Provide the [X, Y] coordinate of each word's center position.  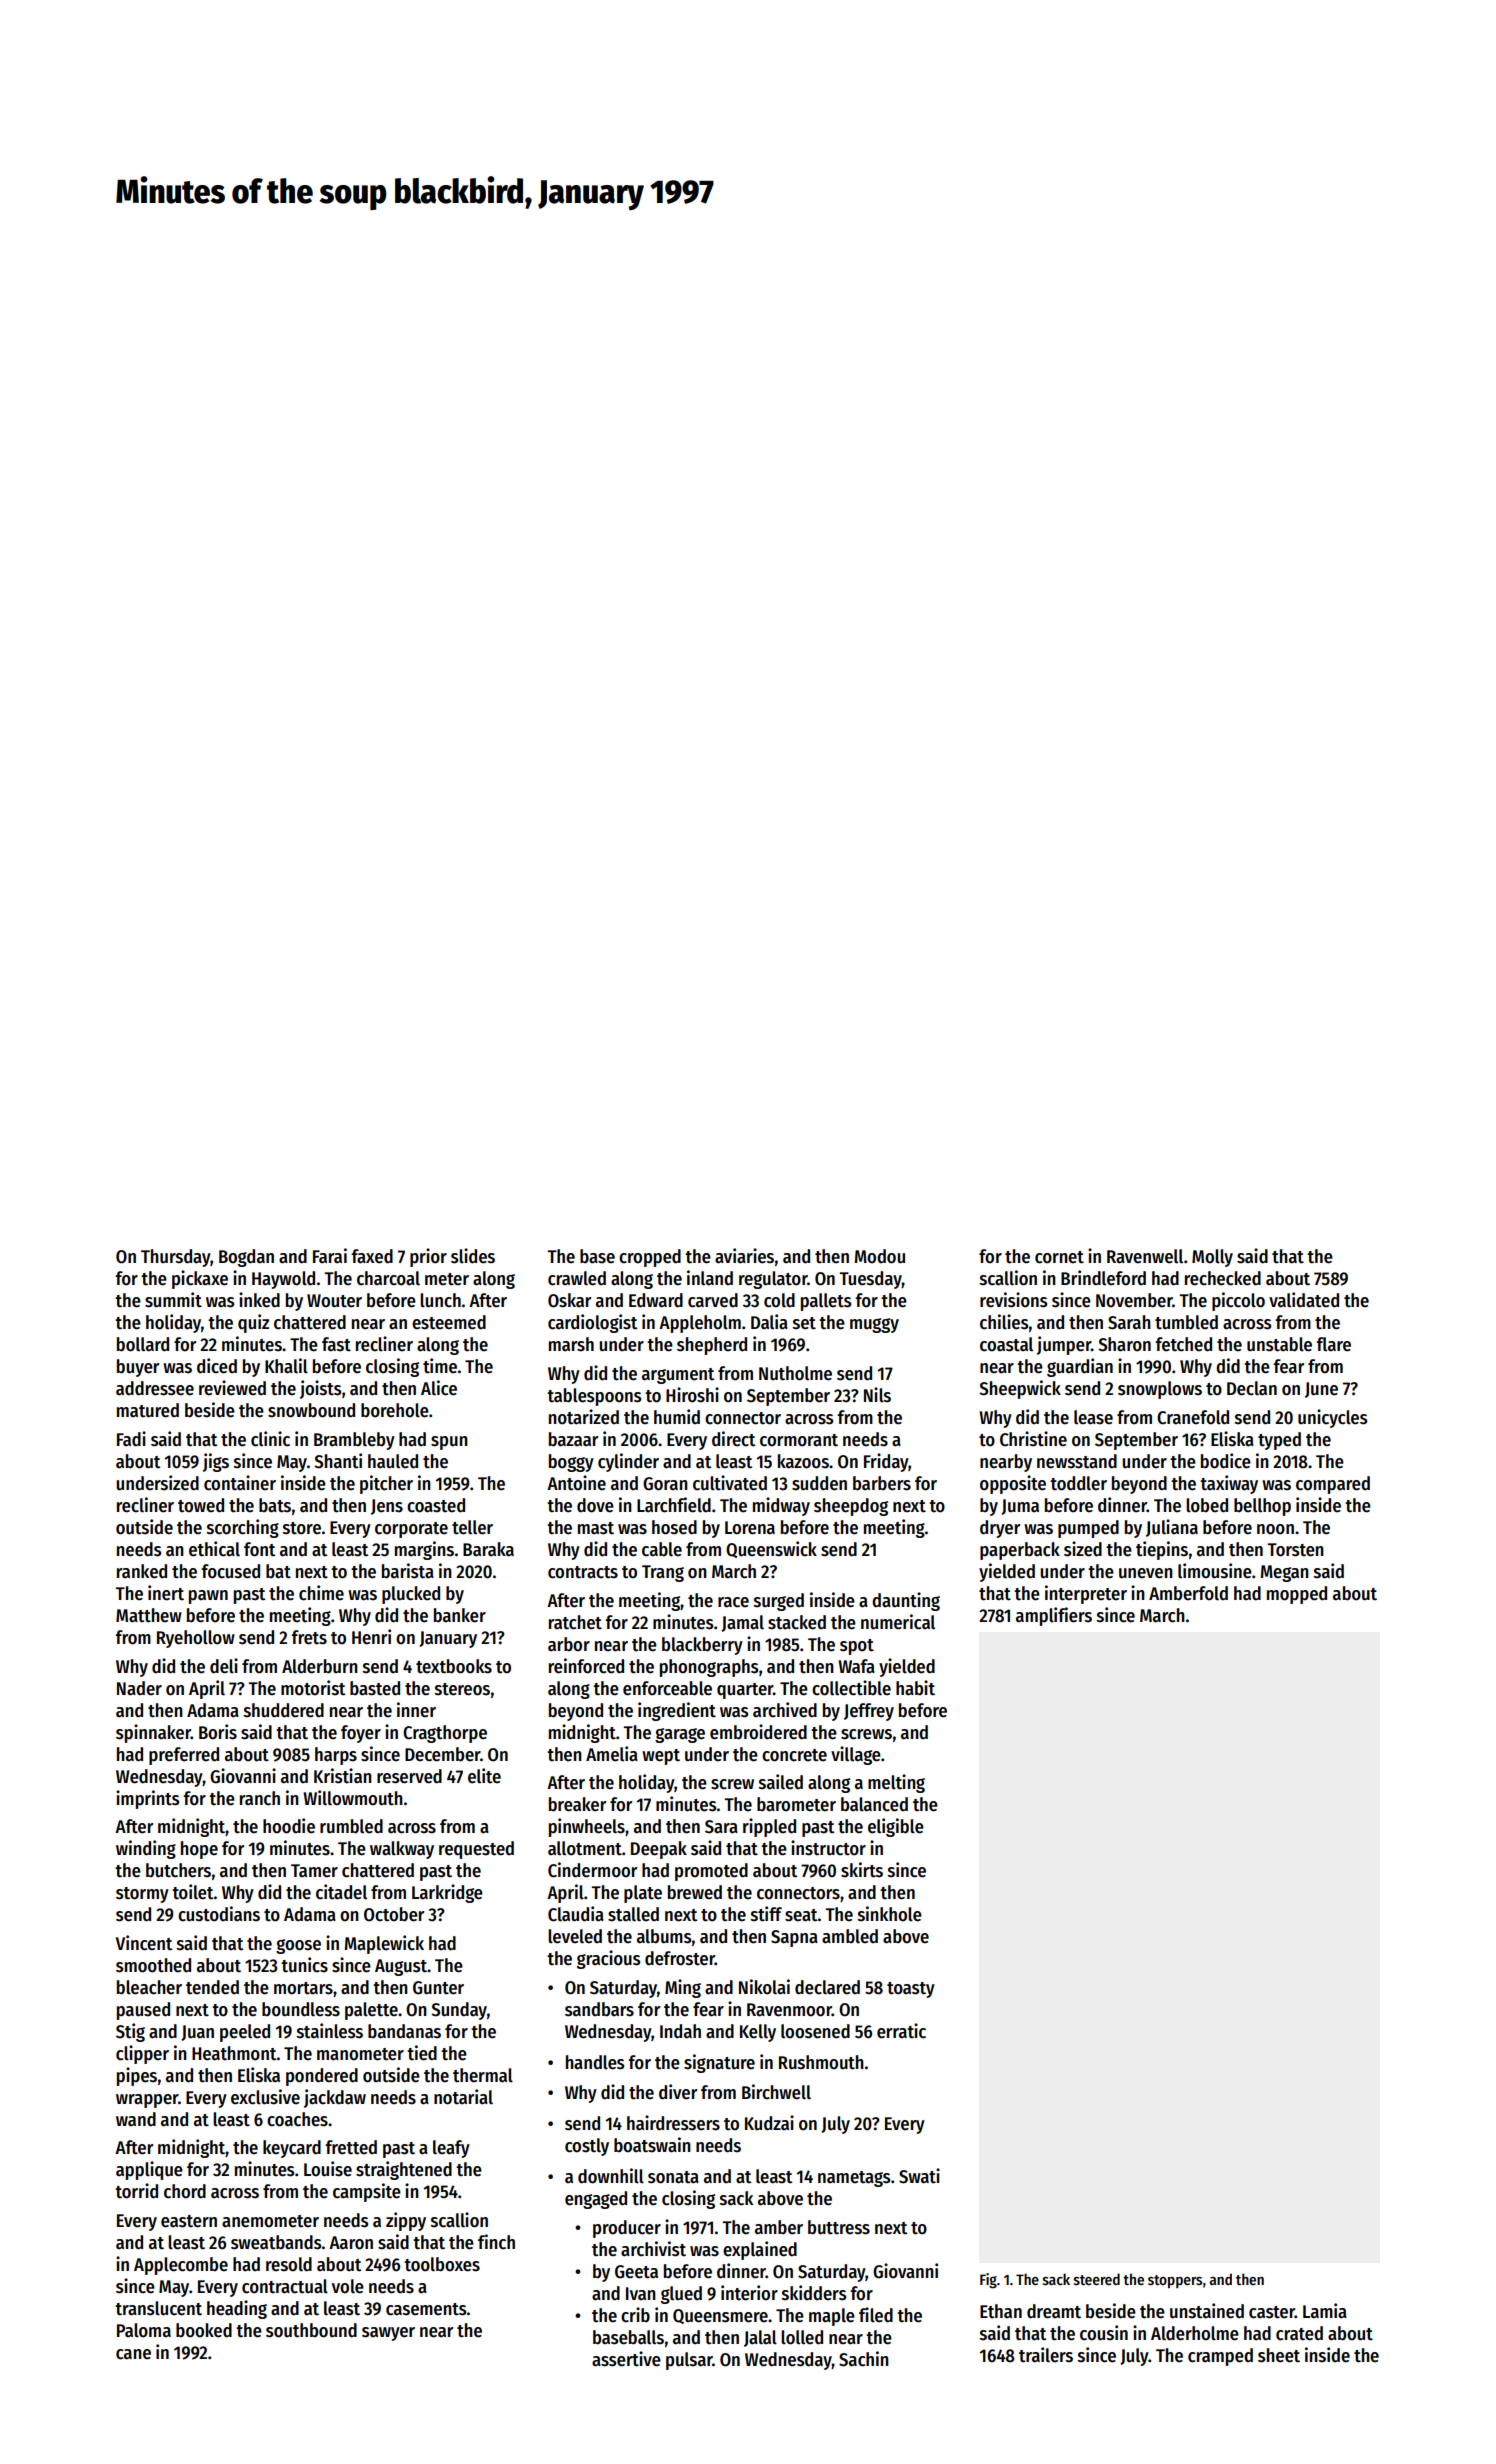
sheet [1279, 2355]
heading [237, 2309]
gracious [608, 1959]
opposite [1013, 1484]
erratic [901, 2031]
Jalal [760, 2338]
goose [298, 1946]
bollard [143, 1344]
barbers [882, 1483]
